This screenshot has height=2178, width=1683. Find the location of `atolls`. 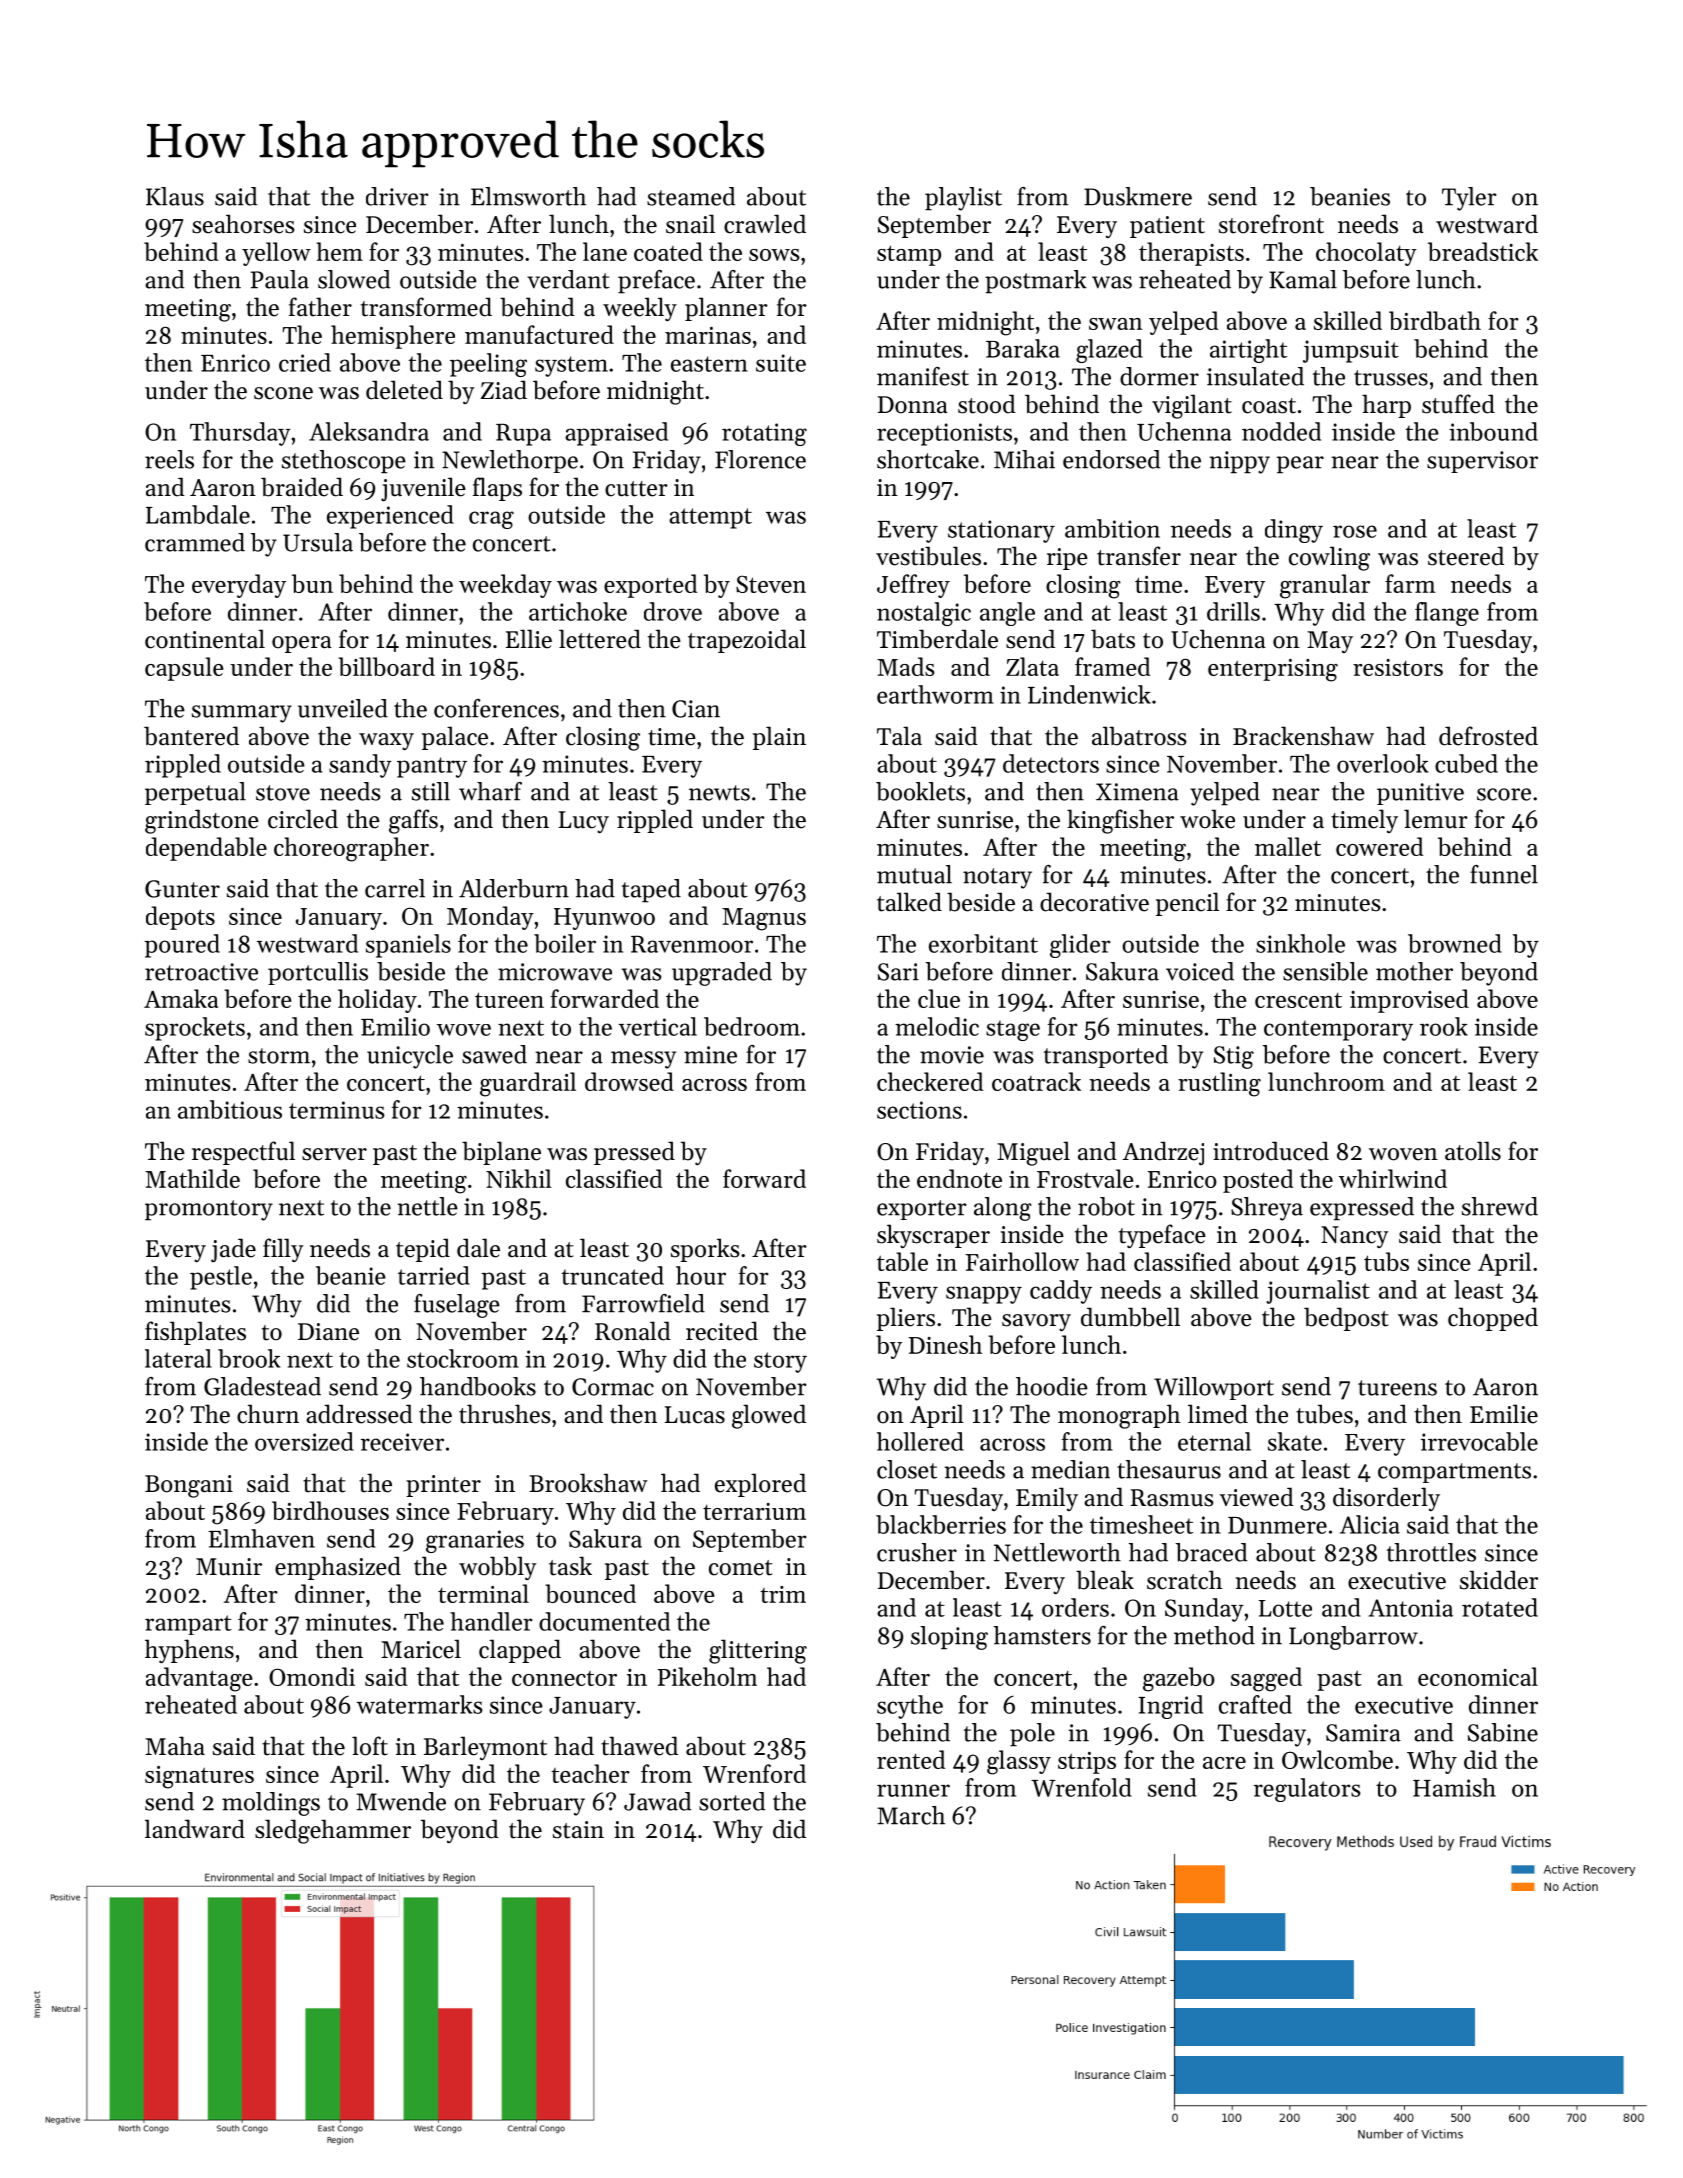

atolls is located at coordinates (1473, 1151).
